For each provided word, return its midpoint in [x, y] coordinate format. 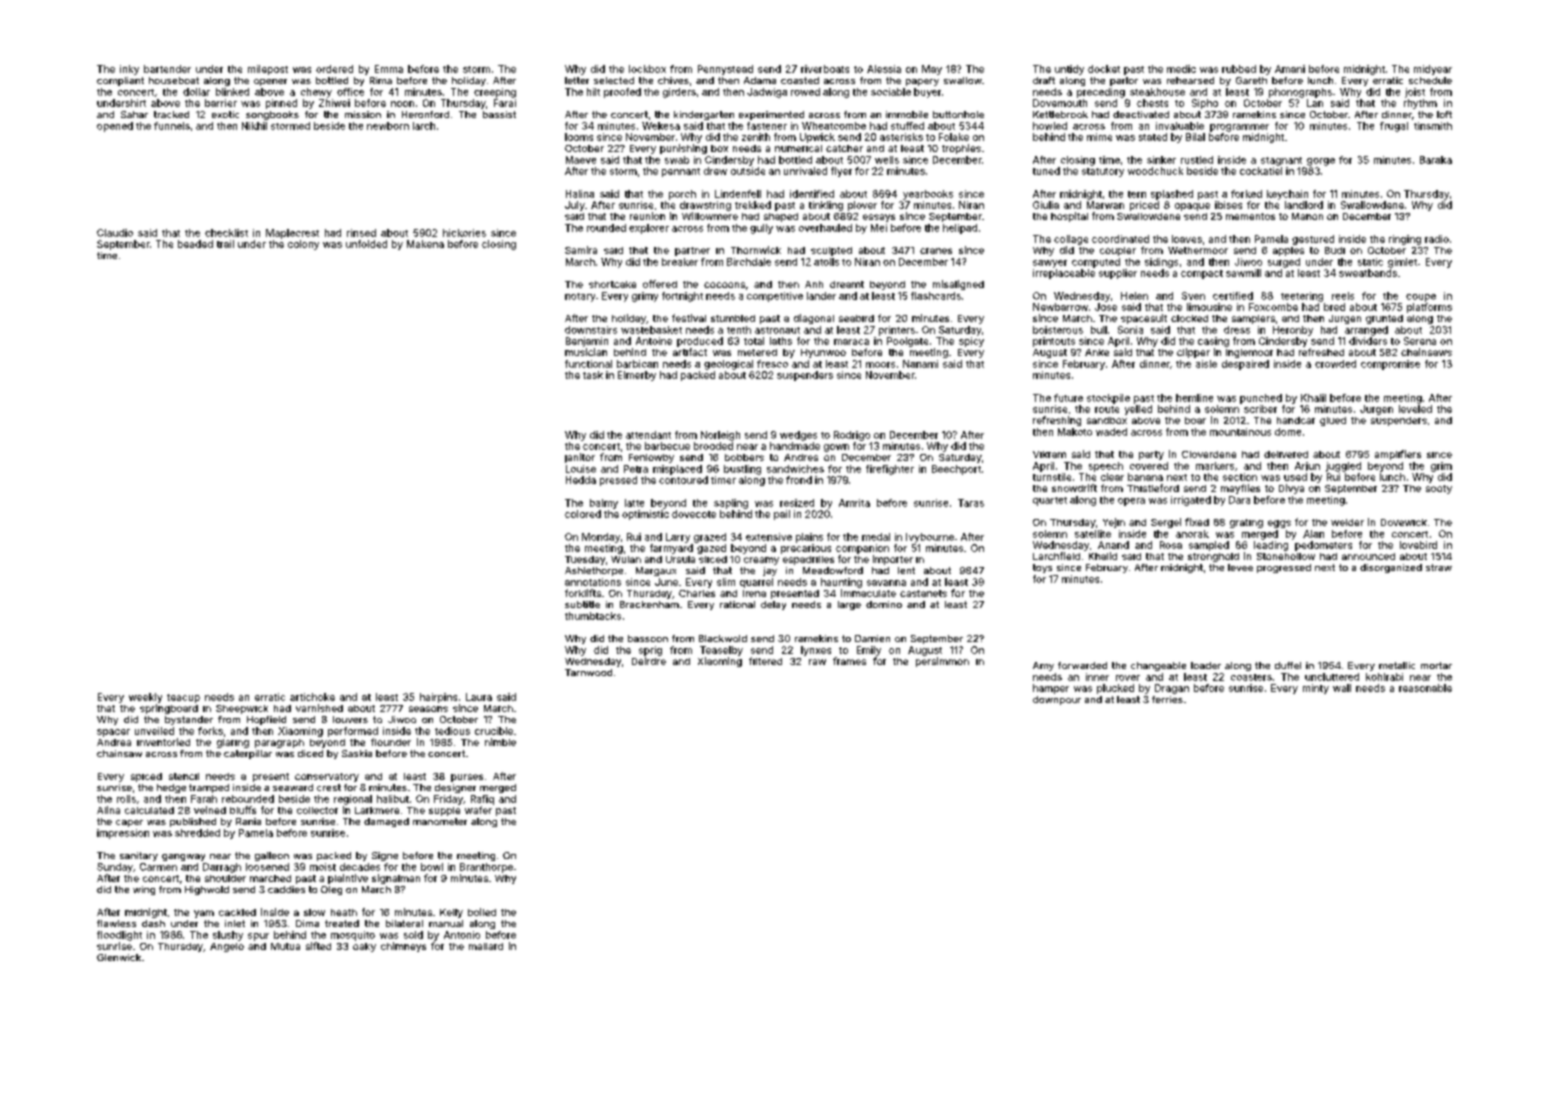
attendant [648, 435]
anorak [1192, 534]
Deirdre [649, 661]
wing [144, 890]
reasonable [1425, 688]
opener [270, 82]
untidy [1069, 70]
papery [922, 82]
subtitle [582, 604]
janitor [580, 458]
